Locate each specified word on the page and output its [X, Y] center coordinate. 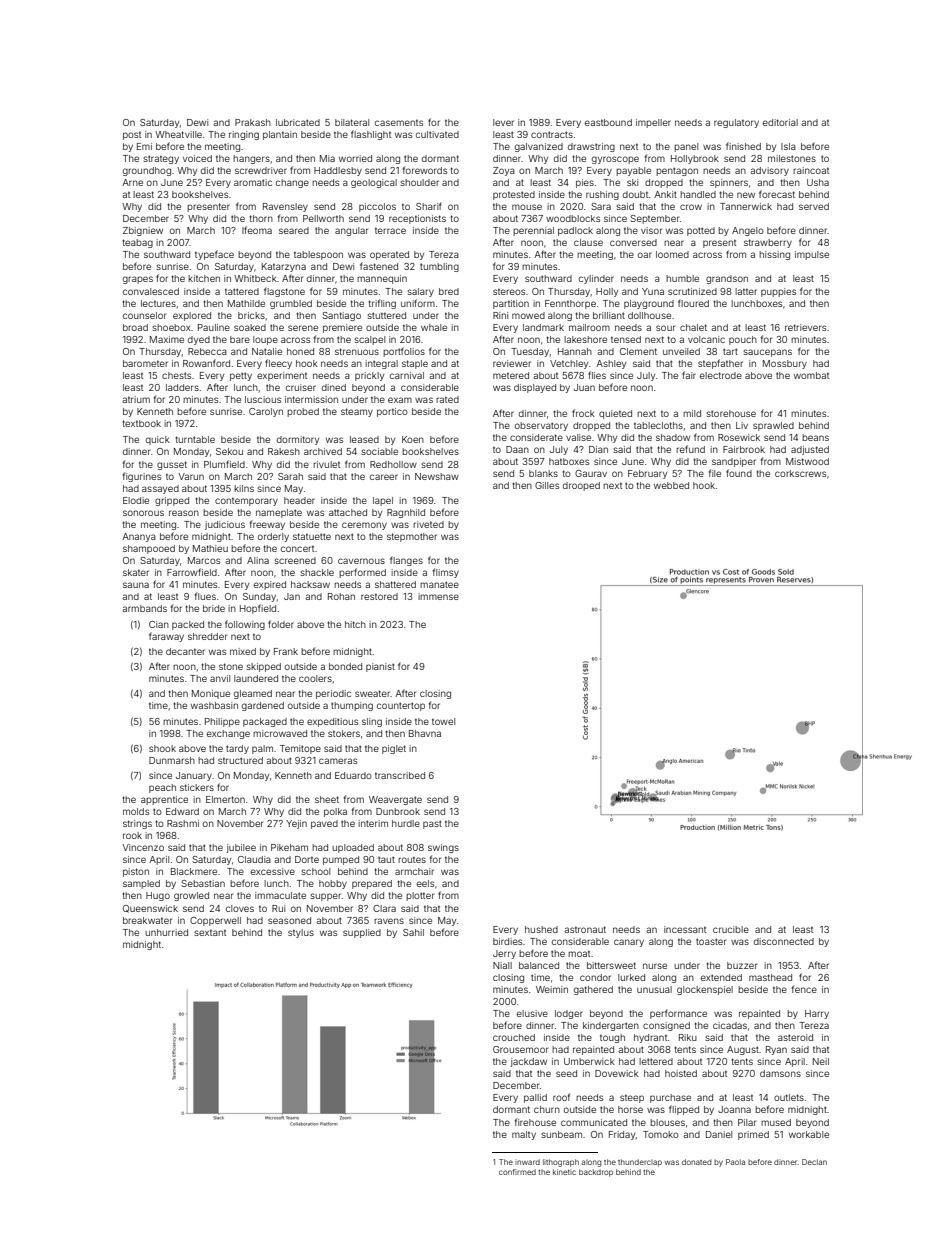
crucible [731, 929]
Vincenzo [143, 847]
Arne [132, 182]
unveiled [681, 351]
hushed [541, 929]
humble [682, 278]
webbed [671, 485]
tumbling [439, 267]
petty [241, 376]
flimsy [446, 573]
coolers [315, 678]
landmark [543, 327]
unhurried [166, 932]
